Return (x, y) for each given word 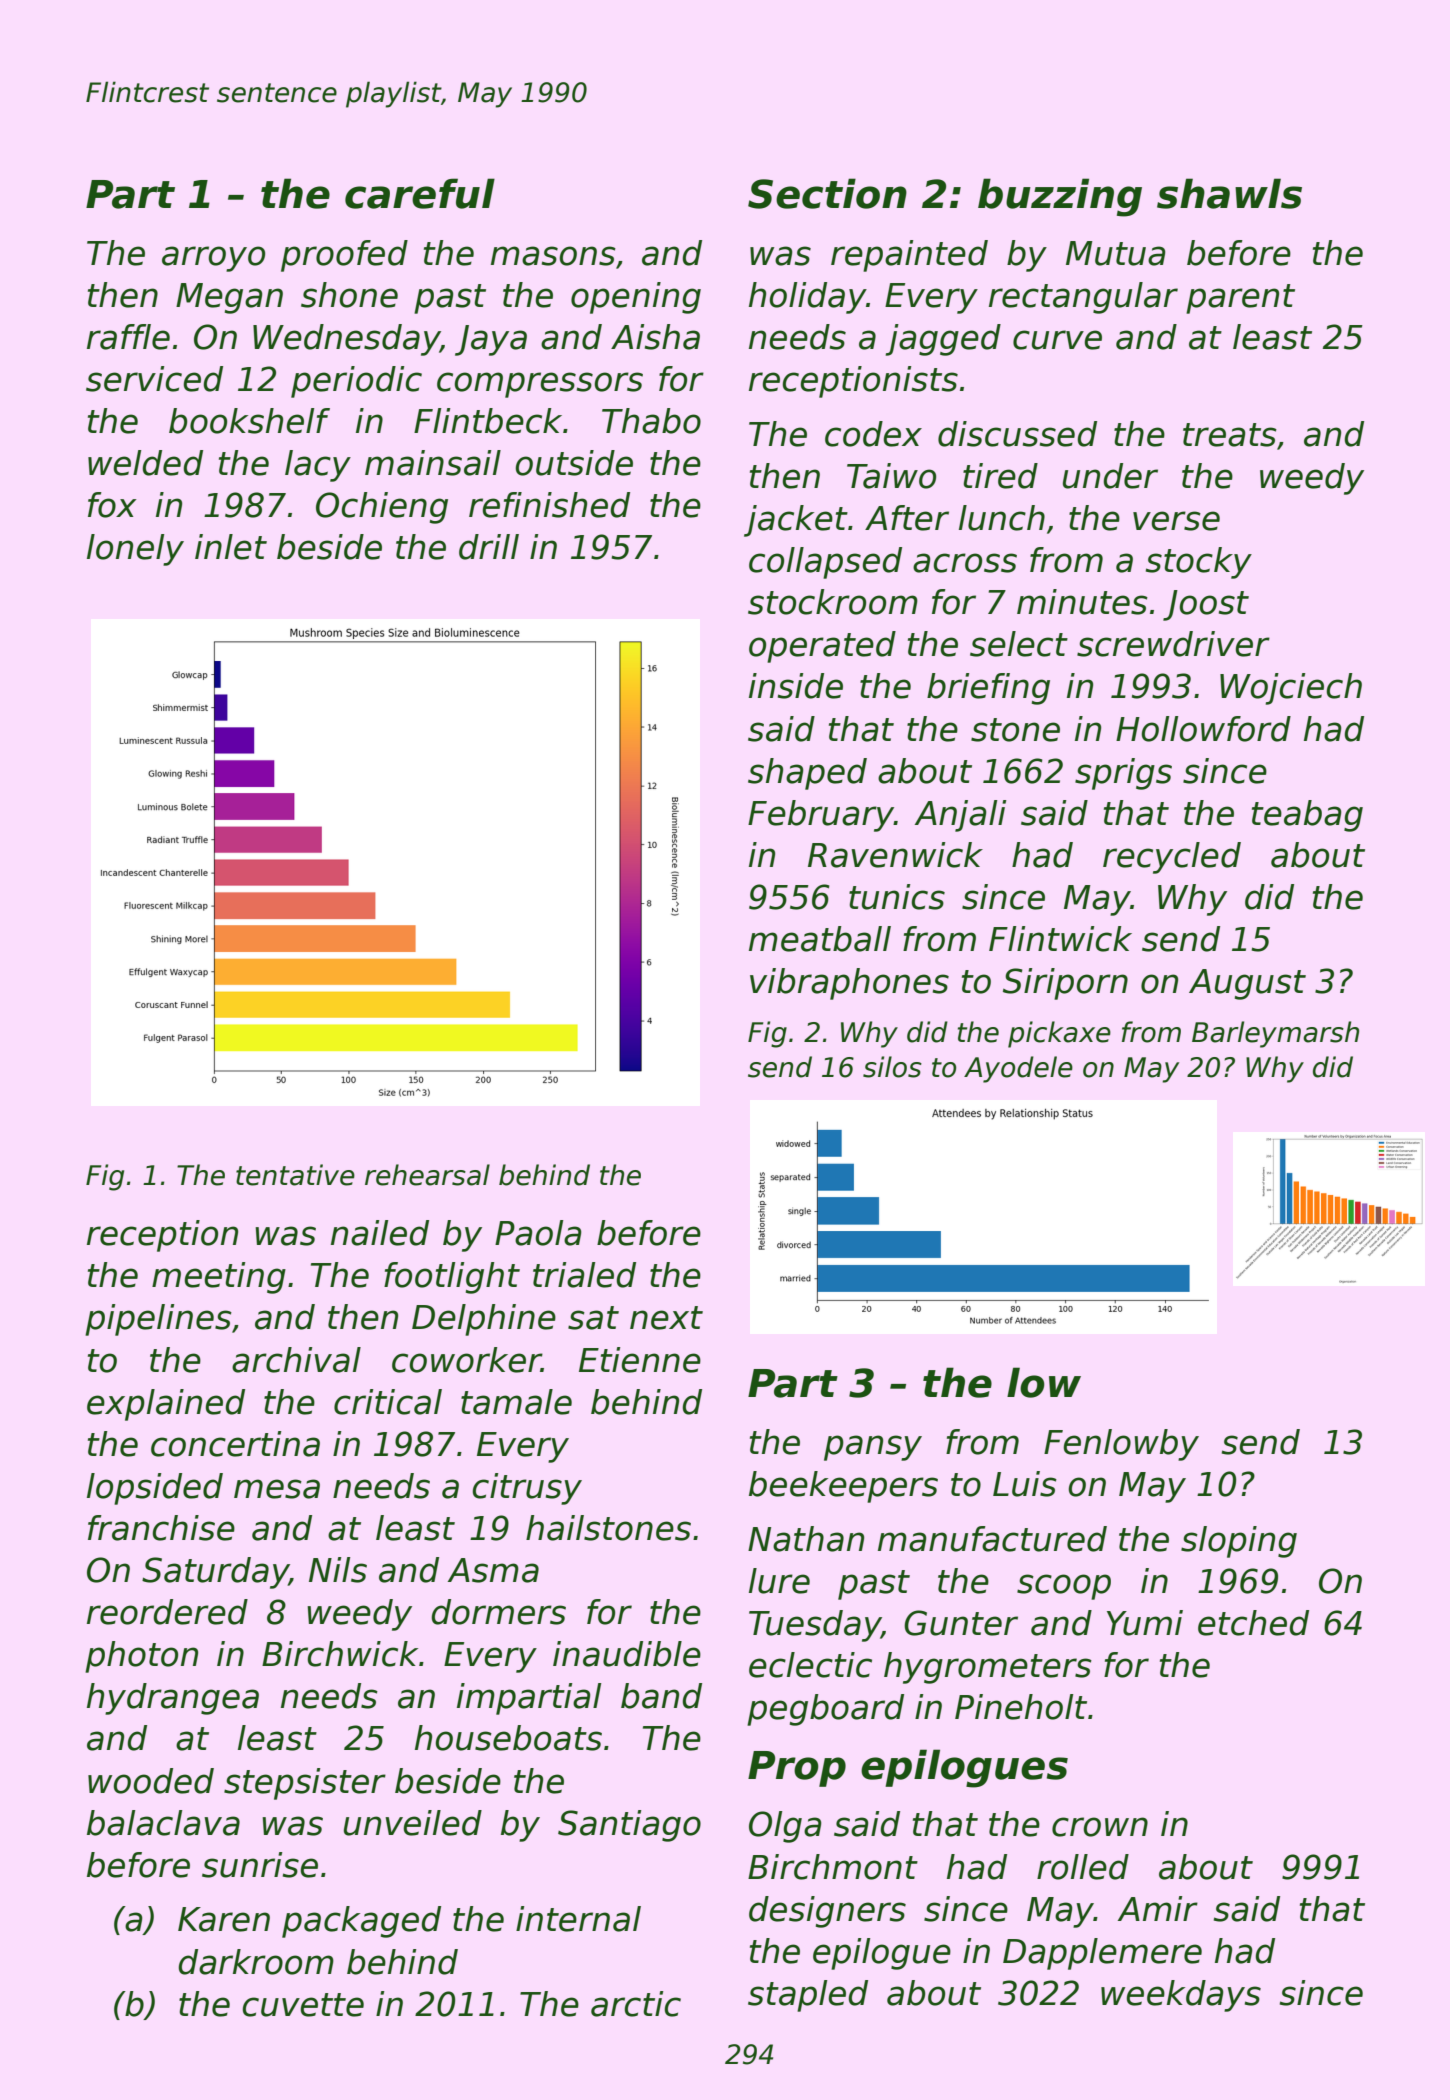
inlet (231, 547)
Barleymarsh (1275, 1034)
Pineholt (1021, 1707)
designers (827, 1912)
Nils (338, 1570)
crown (1100, 1827)
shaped (807, 774)
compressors (540, 385)
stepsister (305, 1784)
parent (1240, 299)
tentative (295, 1175)
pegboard (825, 1710)
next (666, 1318)
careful (420, 193)
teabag (1307, 816)
